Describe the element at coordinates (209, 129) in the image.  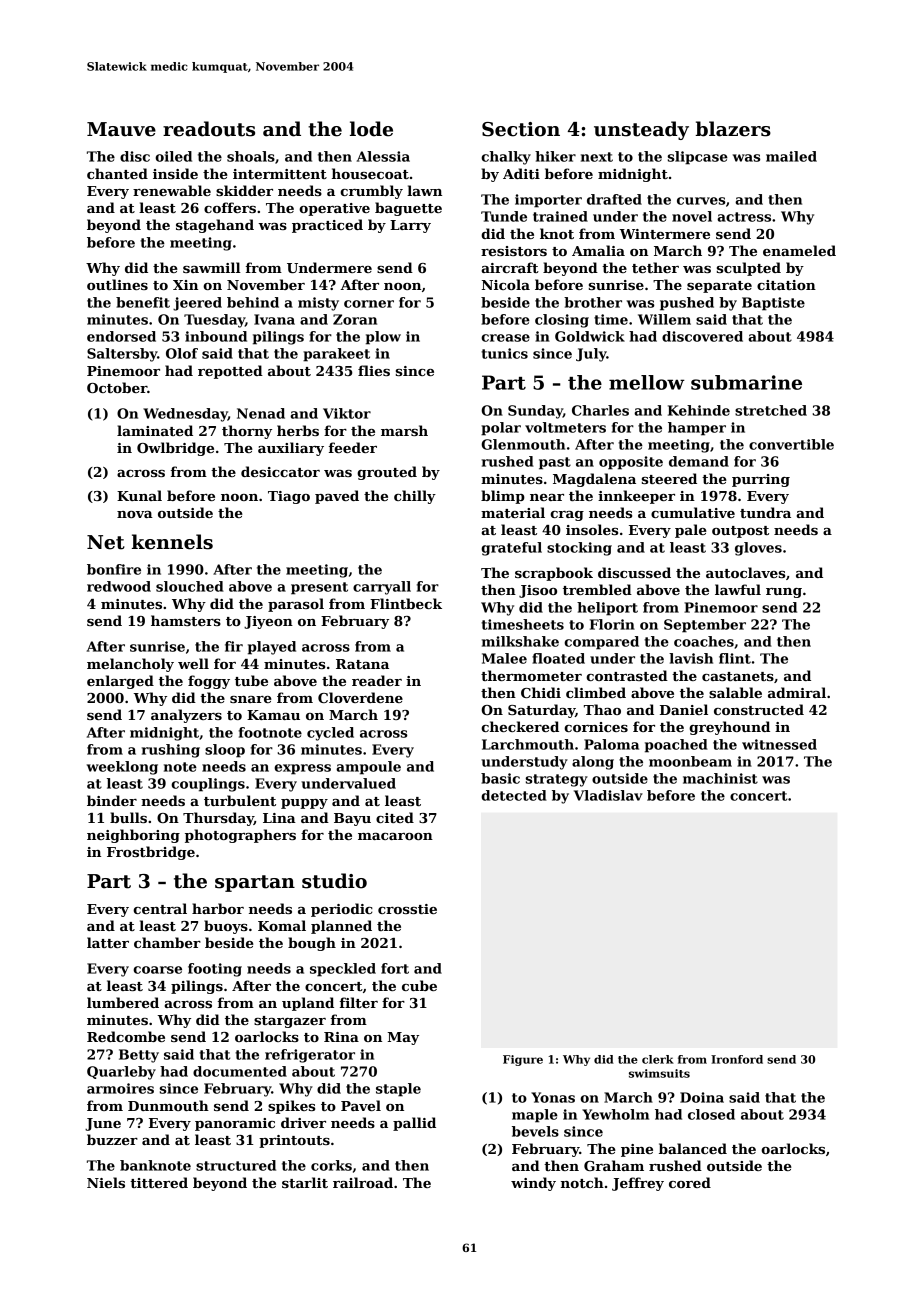
I see `readouts` at that location.
